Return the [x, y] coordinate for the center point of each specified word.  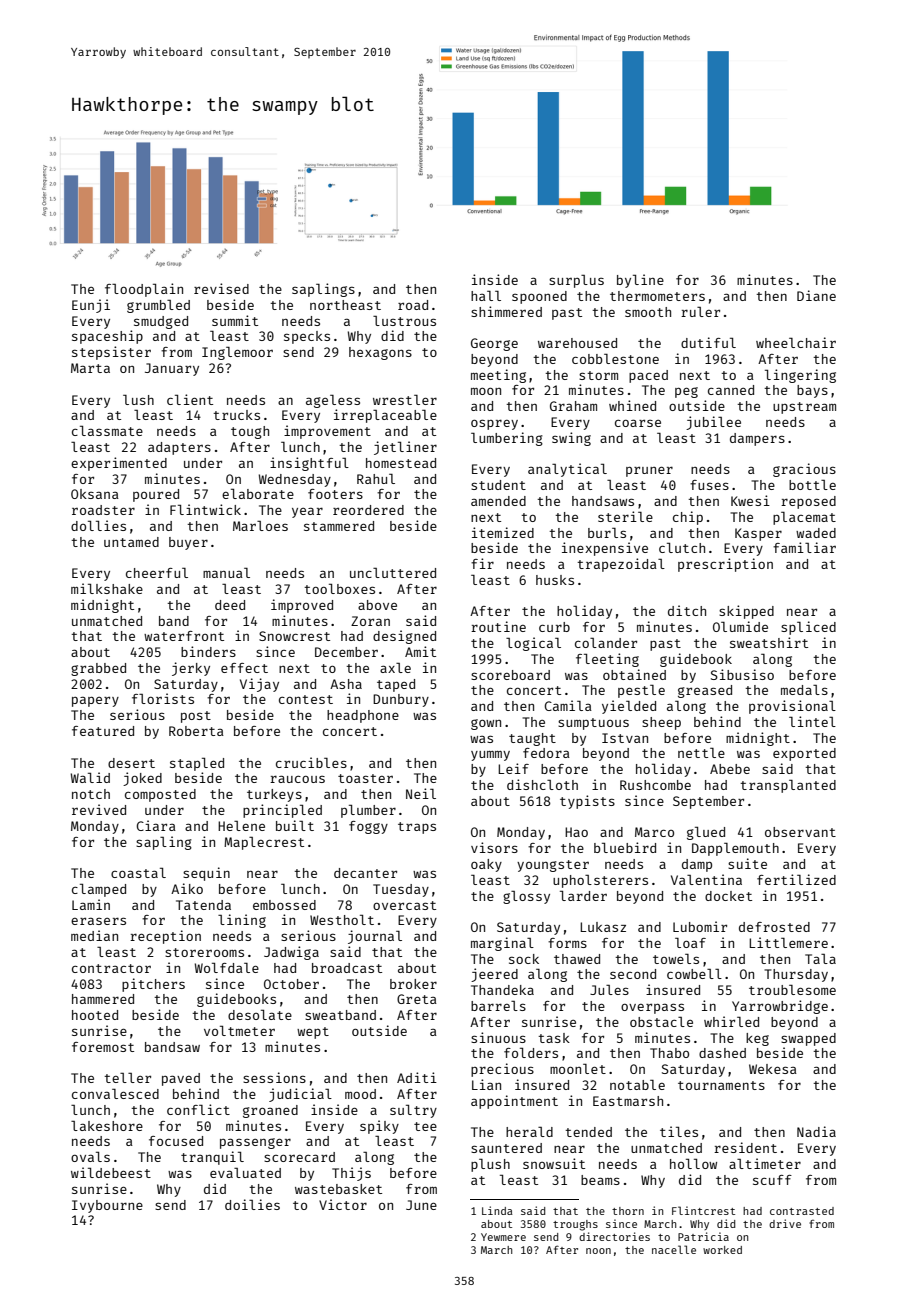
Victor [343, 1204]
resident [745, 1147]
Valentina [706, 879]
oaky [486, 865]
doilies [252, 1204]
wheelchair [796, 342]
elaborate [258, 493]
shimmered [506, 311]
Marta [90, 368]
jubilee [713, 423]
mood [360, 1094]
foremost [103, 1047]
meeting [498, 376]
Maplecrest [264, 843]
